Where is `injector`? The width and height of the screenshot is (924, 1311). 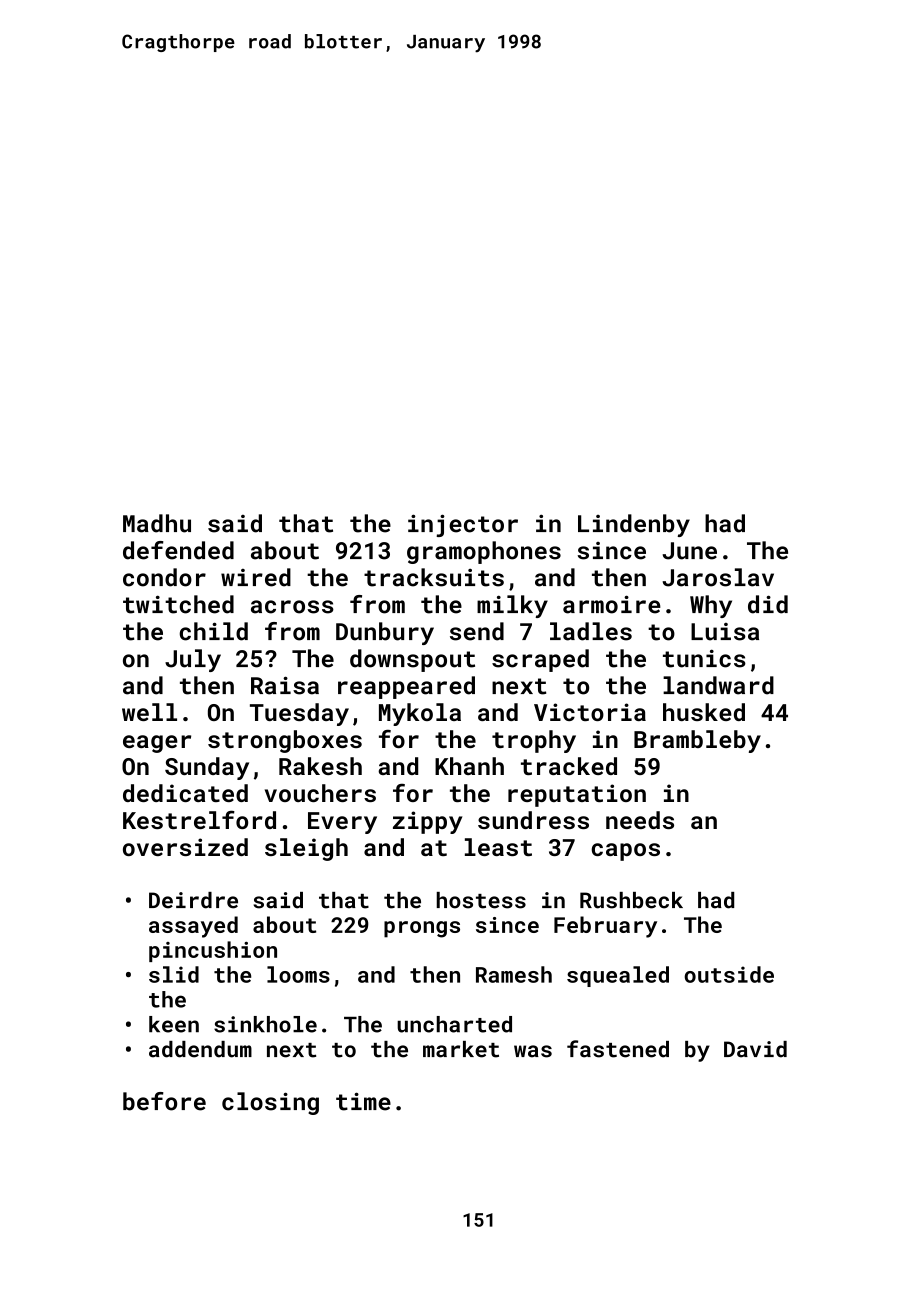
injector is located at coordinates (463, 525).
